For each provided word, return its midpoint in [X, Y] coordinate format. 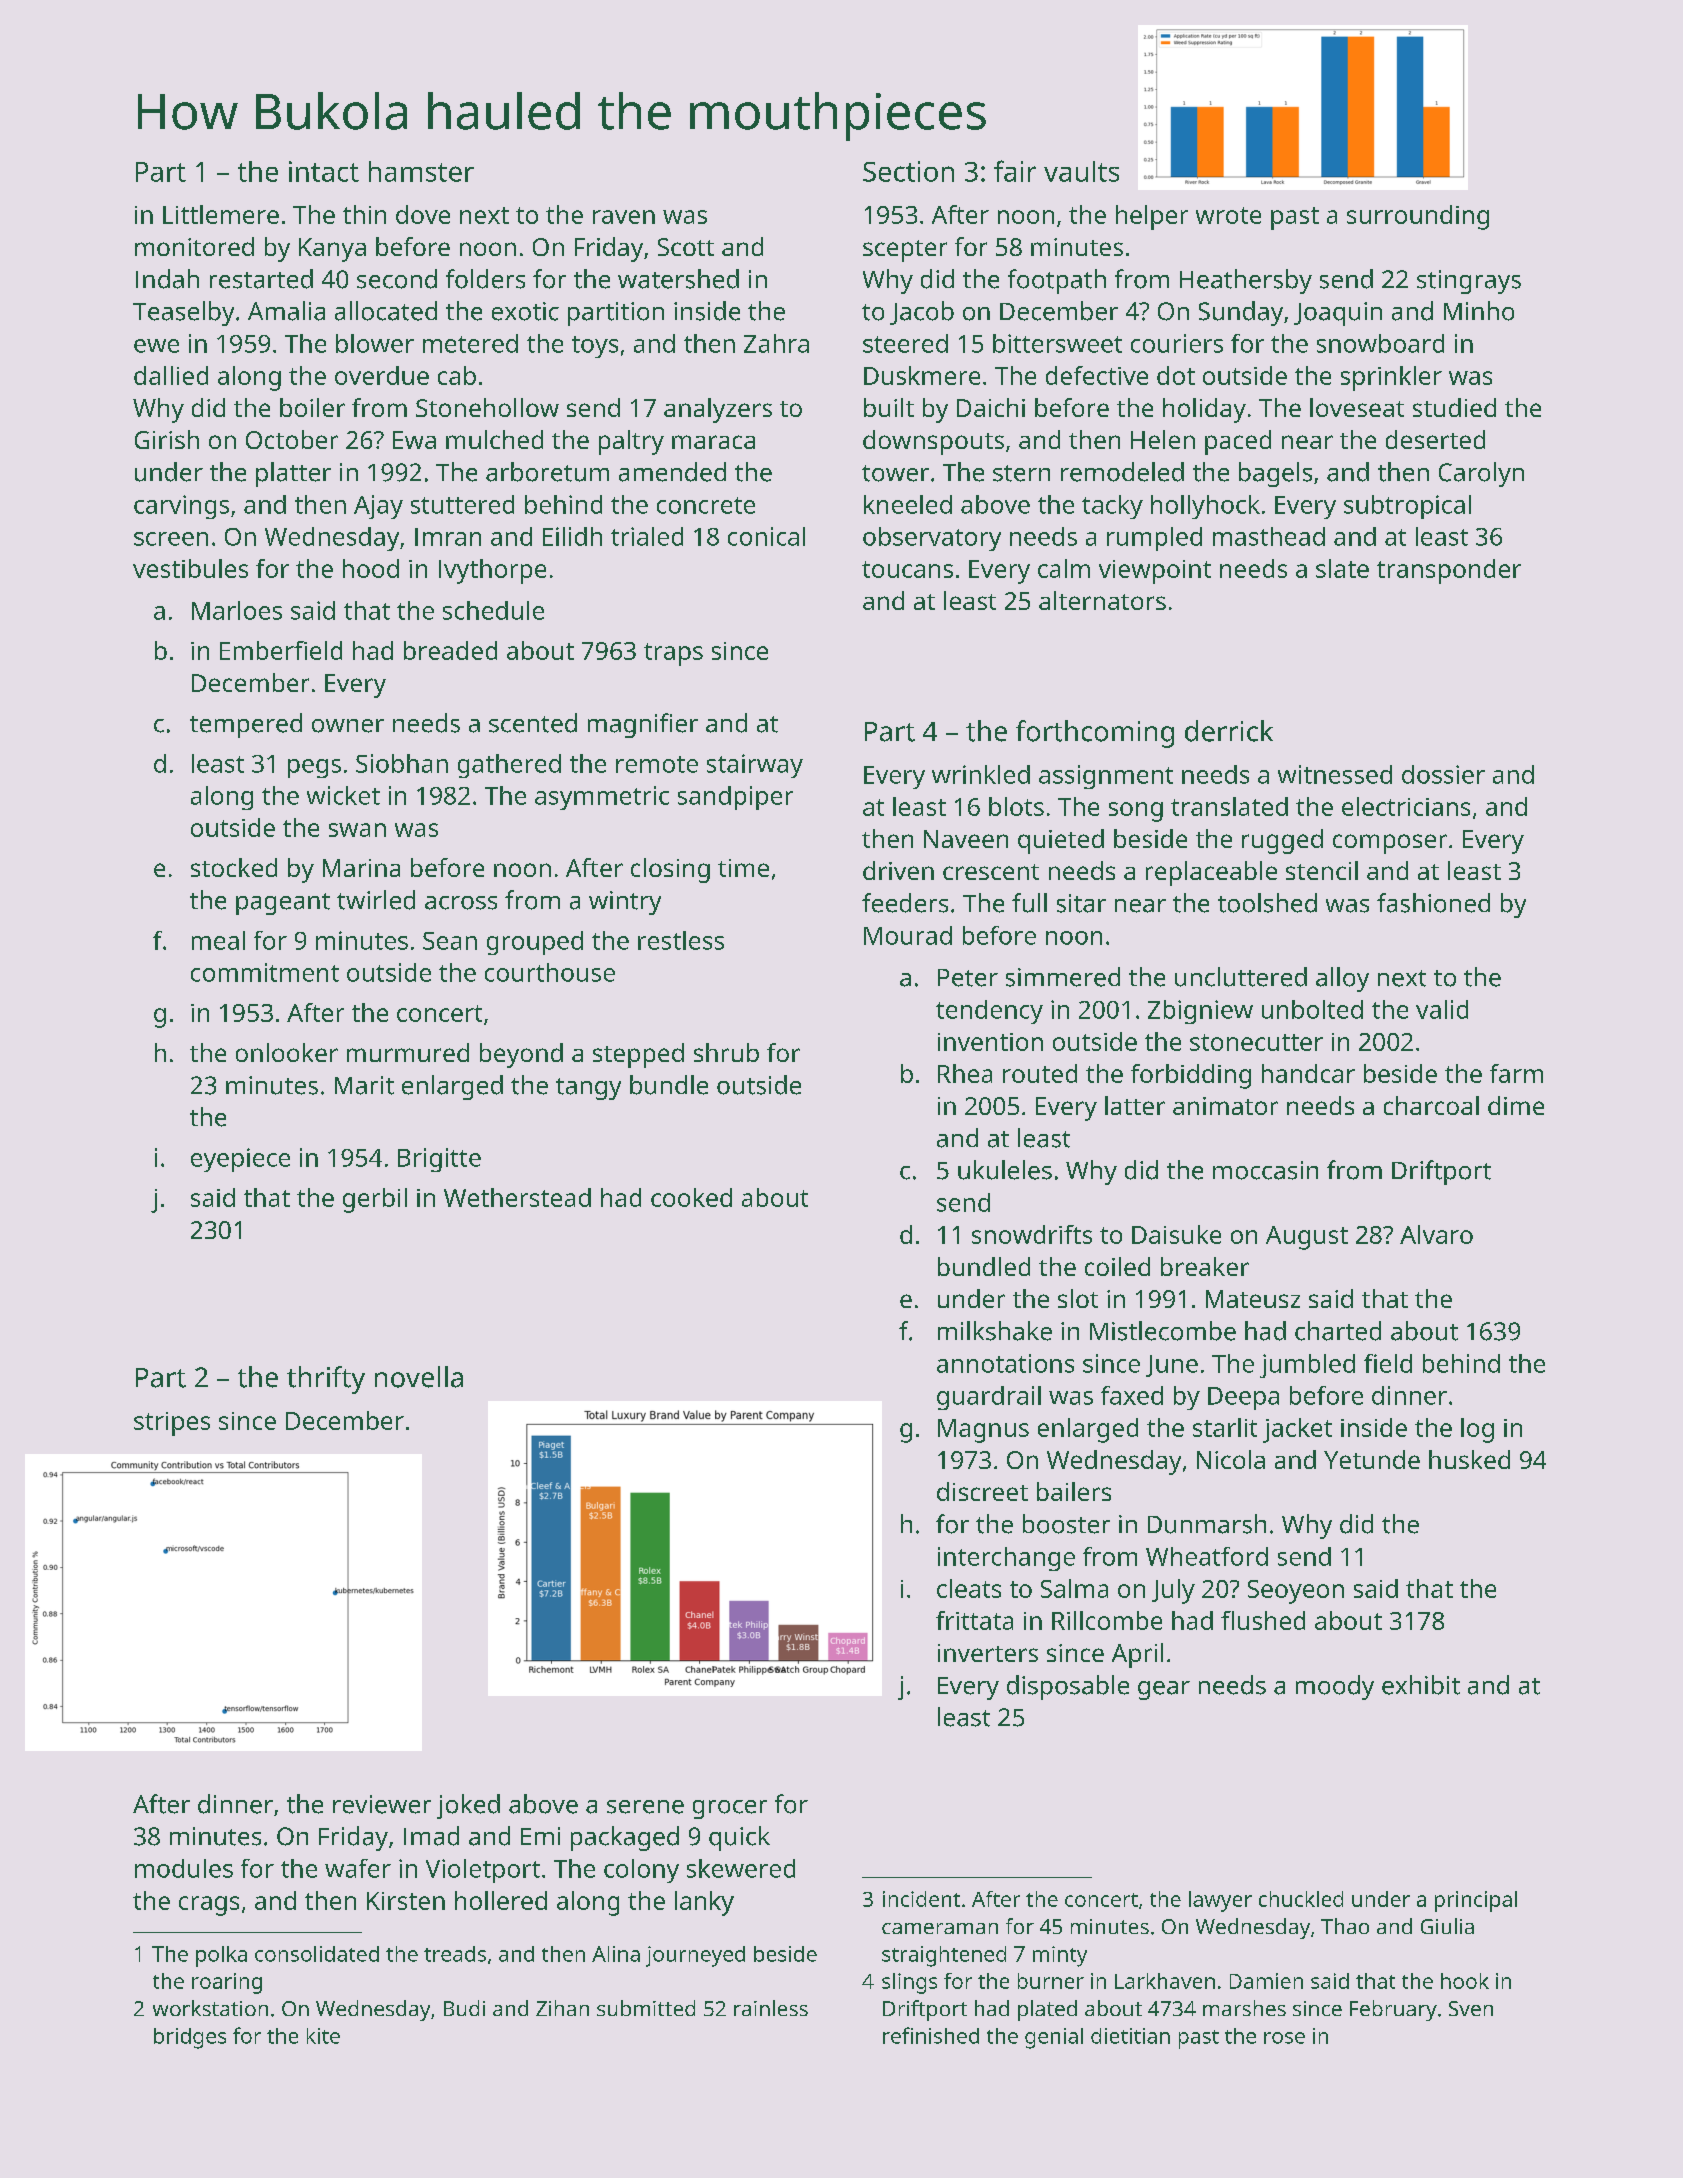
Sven [1471, 2008]
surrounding [1418, 217]
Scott [686, 247]
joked [468, 1806]
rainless [771, 2008]
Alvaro [1436, 1234]
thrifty [326, 1380]
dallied [171, 375]
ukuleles [1005, 1170]
